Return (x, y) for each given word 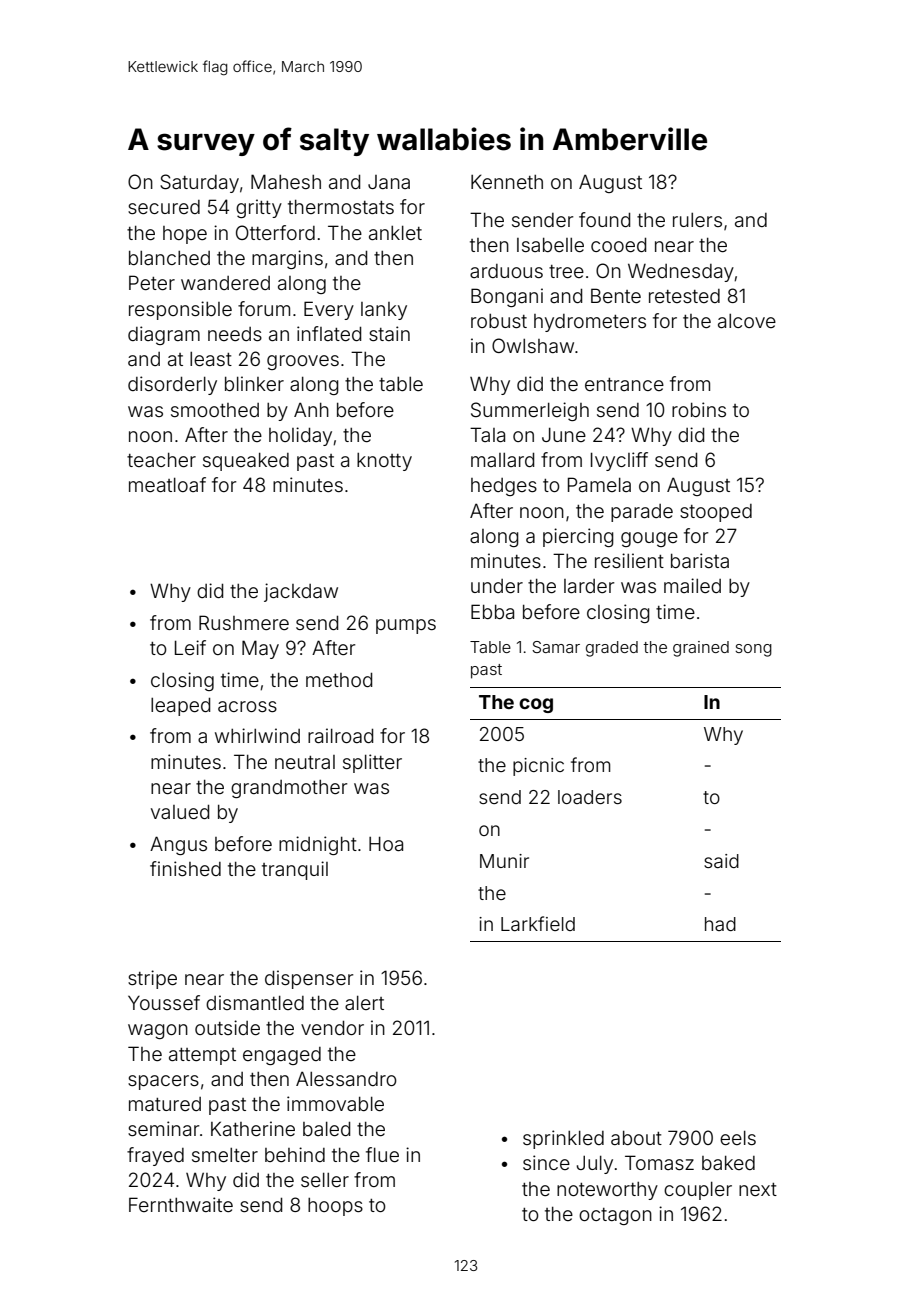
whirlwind (257, 735)
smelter (225, 1155)
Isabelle (550, 245)
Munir (504, 861)
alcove (747, 321)
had (720, 924)
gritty (259, 208)
